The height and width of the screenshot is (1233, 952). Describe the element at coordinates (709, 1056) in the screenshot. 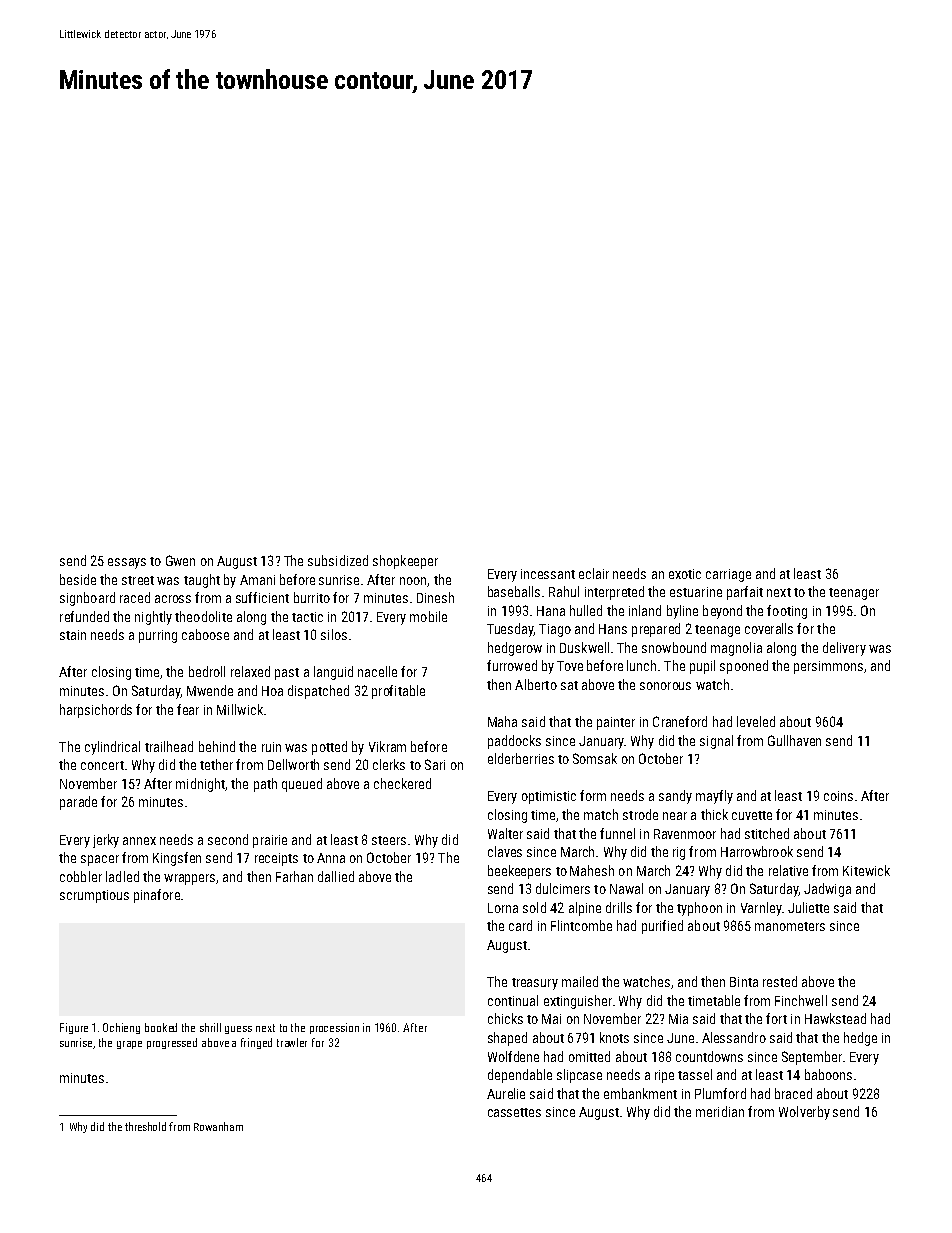

I see `countdowns` at that location.
